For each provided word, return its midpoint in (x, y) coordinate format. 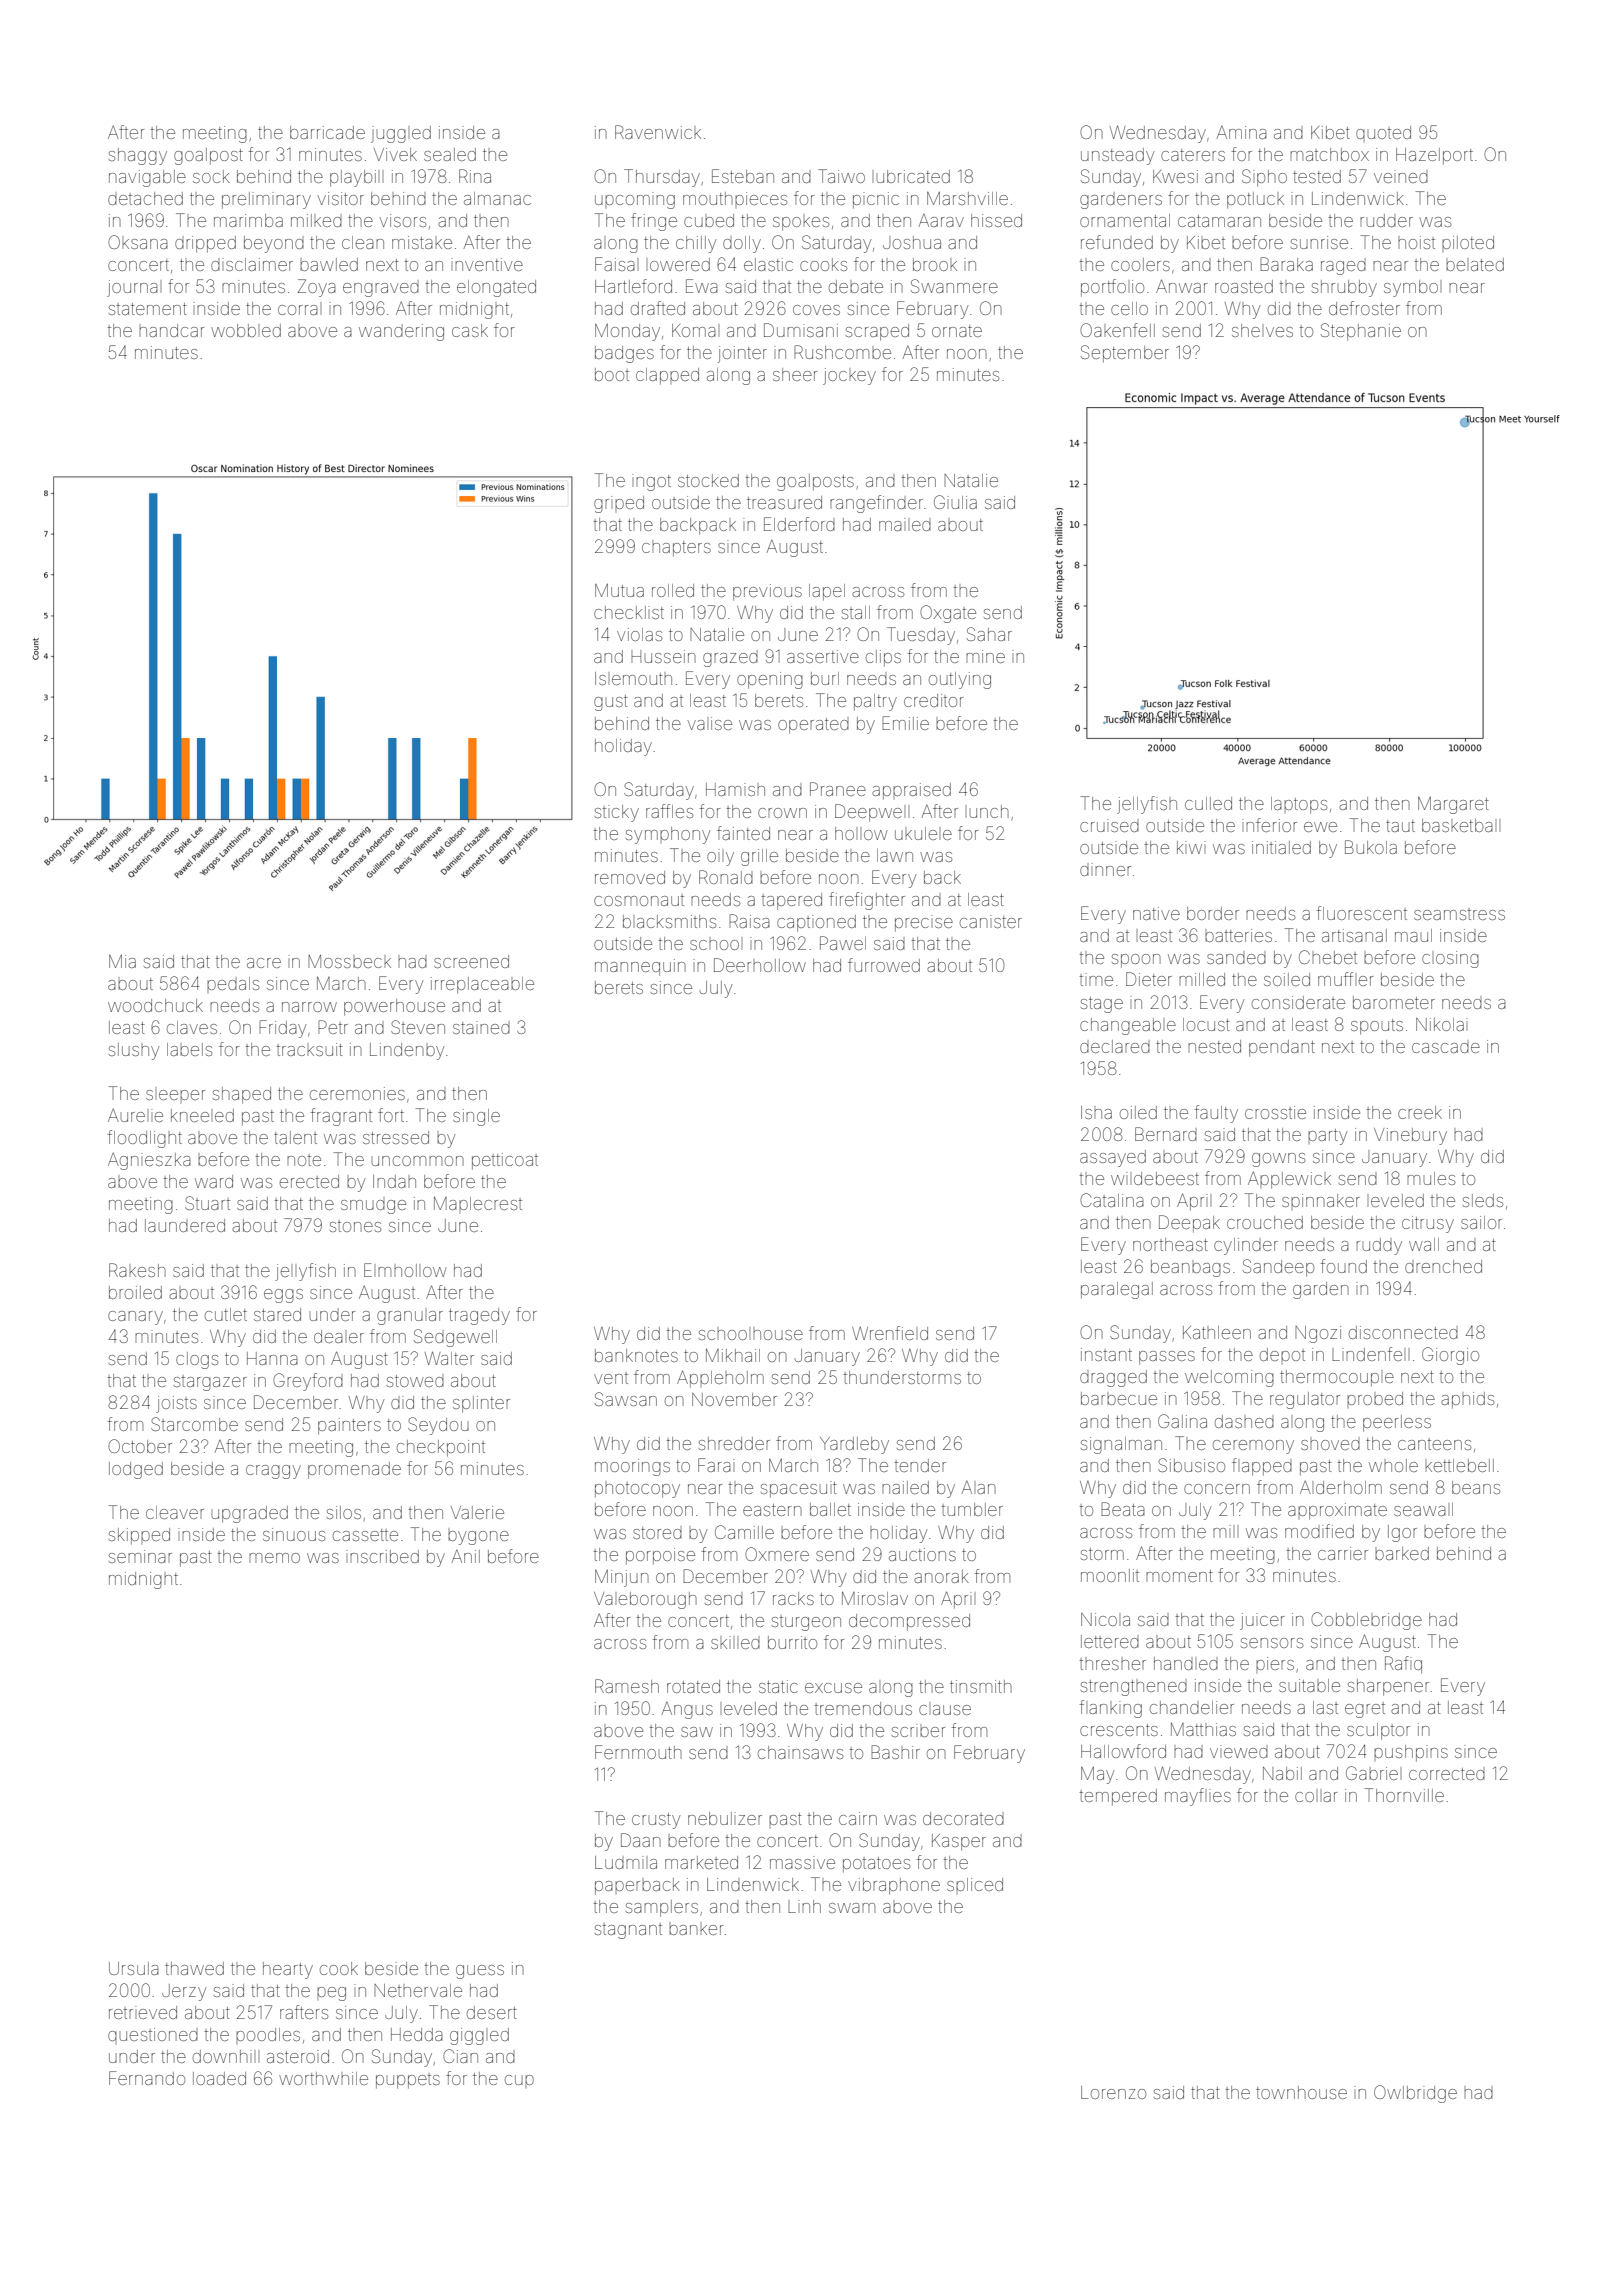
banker (696, 1930)
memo (274, 1558)
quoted (1383, 132)
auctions (922, 1554)
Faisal (615, 264)
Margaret (1453, 805)
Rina (475, 176)
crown (782, 813)
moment (1179, 1576)
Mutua (619, 590)
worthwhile (323, 2078)
